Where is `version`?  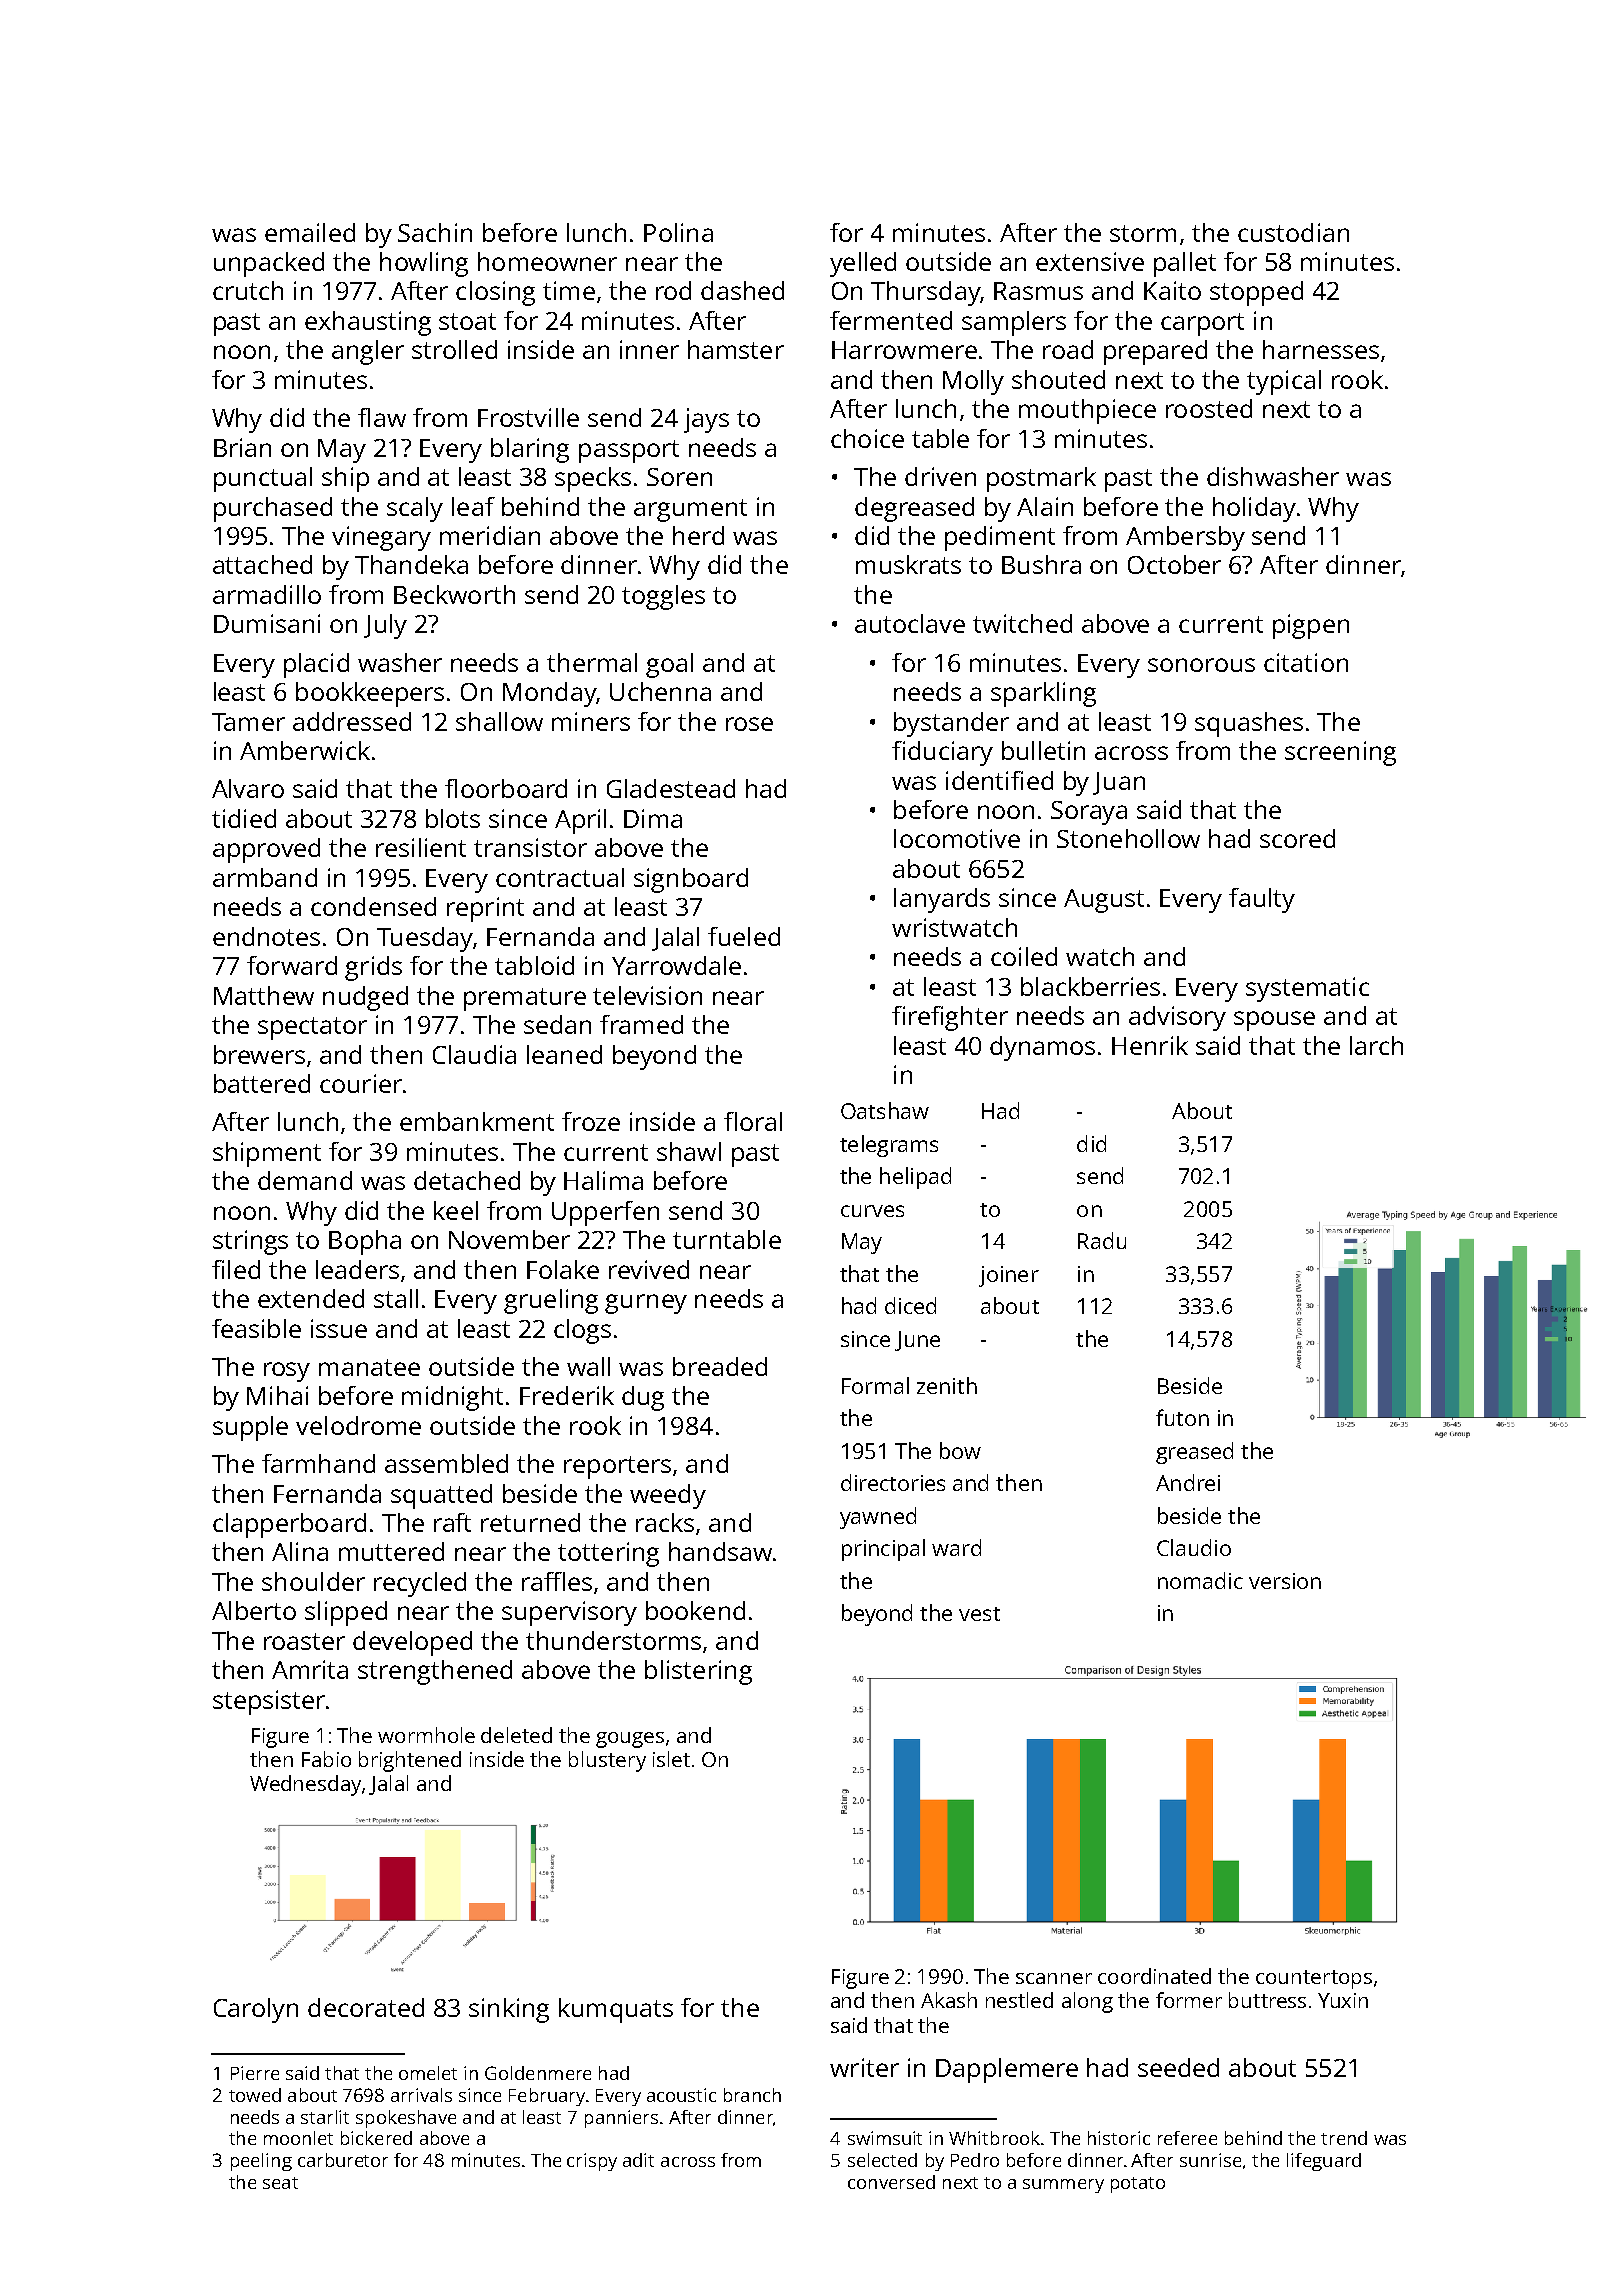
version is located at coordinates (1285, 1581).
